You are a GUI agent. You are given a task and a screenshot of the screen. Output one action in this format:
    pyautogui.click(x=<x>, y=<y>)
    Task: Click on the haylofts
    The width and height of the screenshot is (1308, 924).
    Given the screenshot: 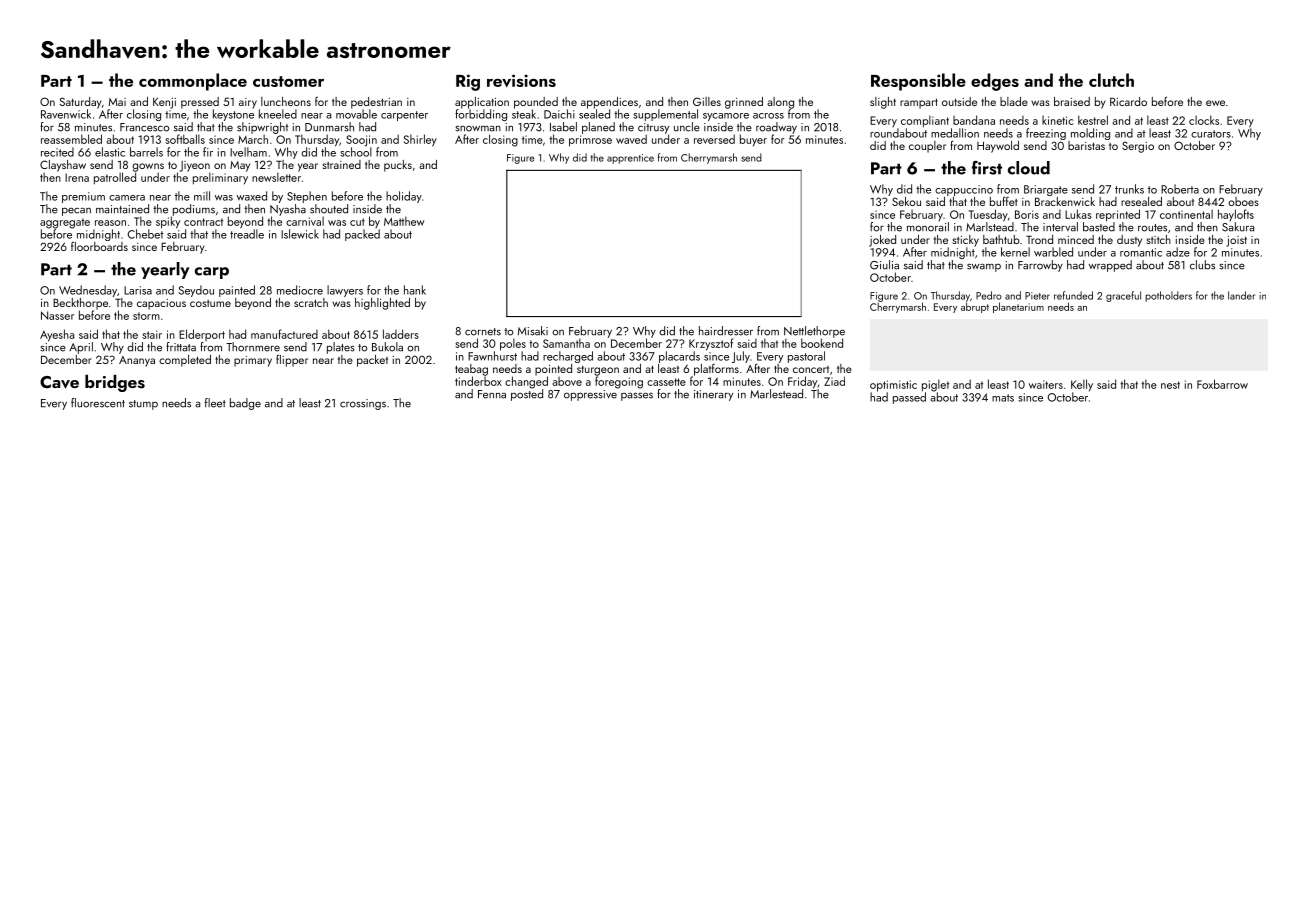 What is the action you would take?
    pyautogui.click(x=1236, y=215)
